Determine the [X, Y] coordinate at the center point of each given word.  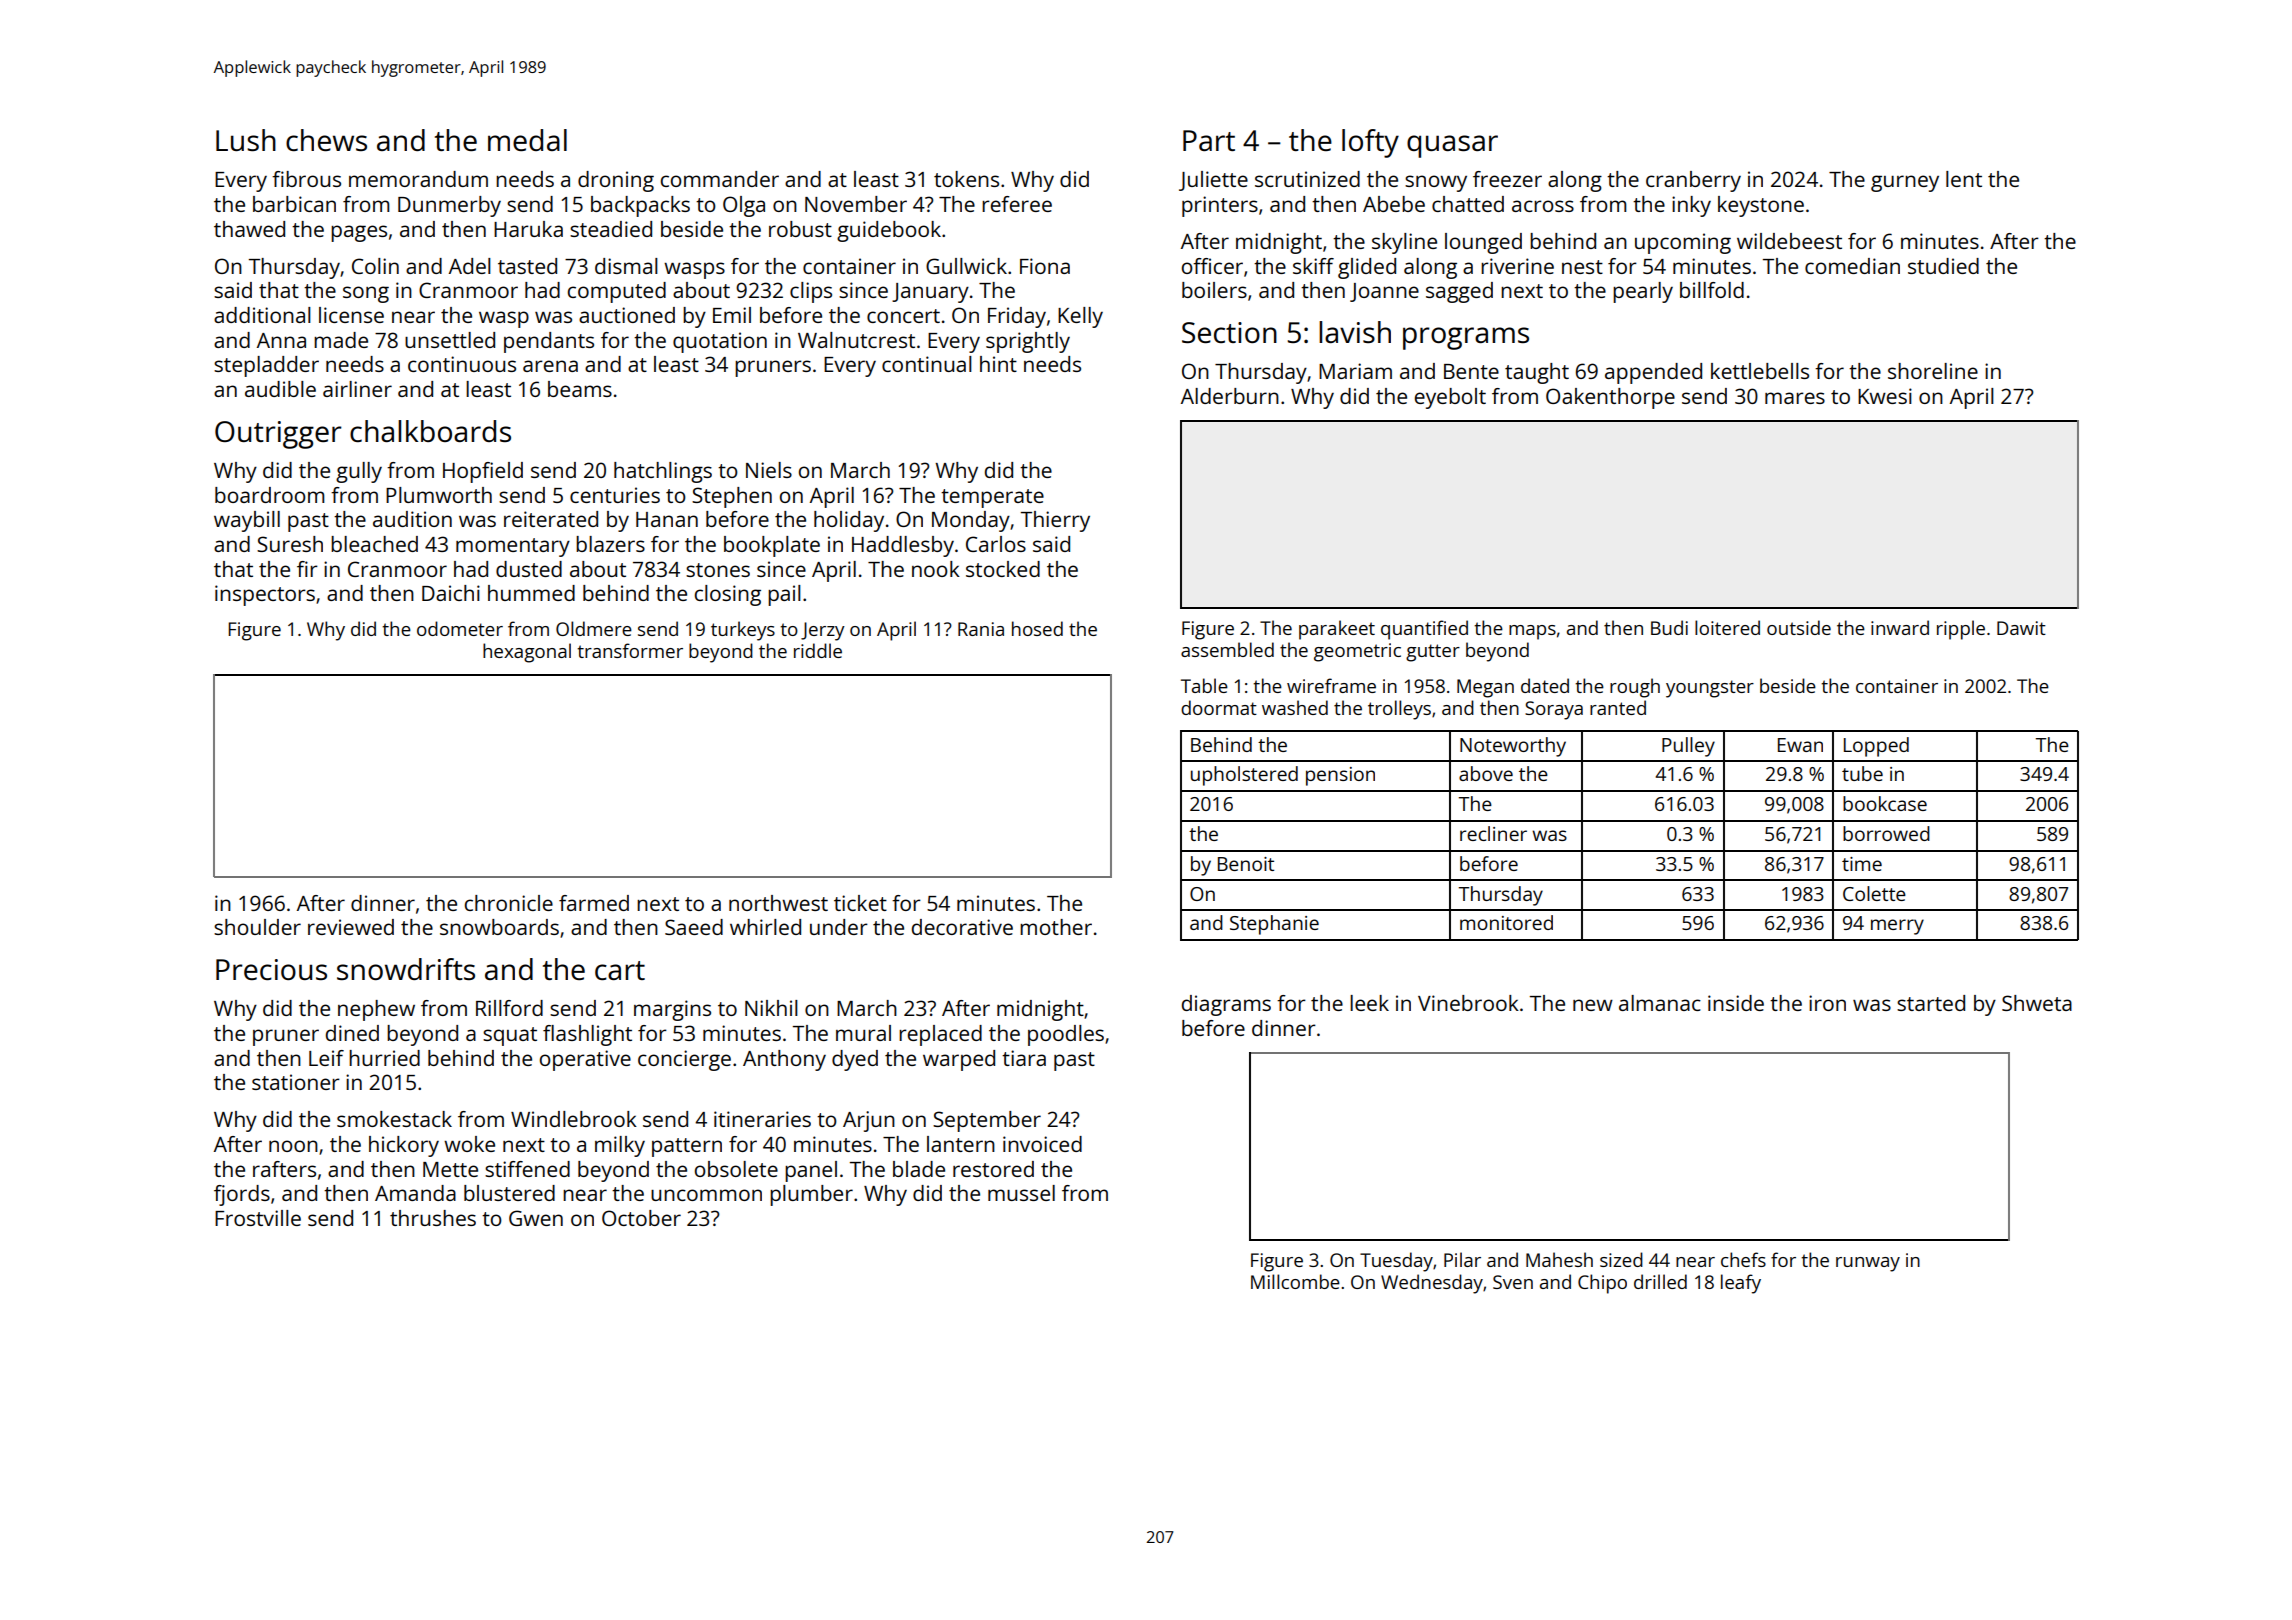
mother [1056, 927]
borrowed [1886, 833]
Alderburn [1230, 396]
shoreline [1933, 371]
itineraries [762, 1119]
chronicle [509, 903]
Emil [732, 315]
